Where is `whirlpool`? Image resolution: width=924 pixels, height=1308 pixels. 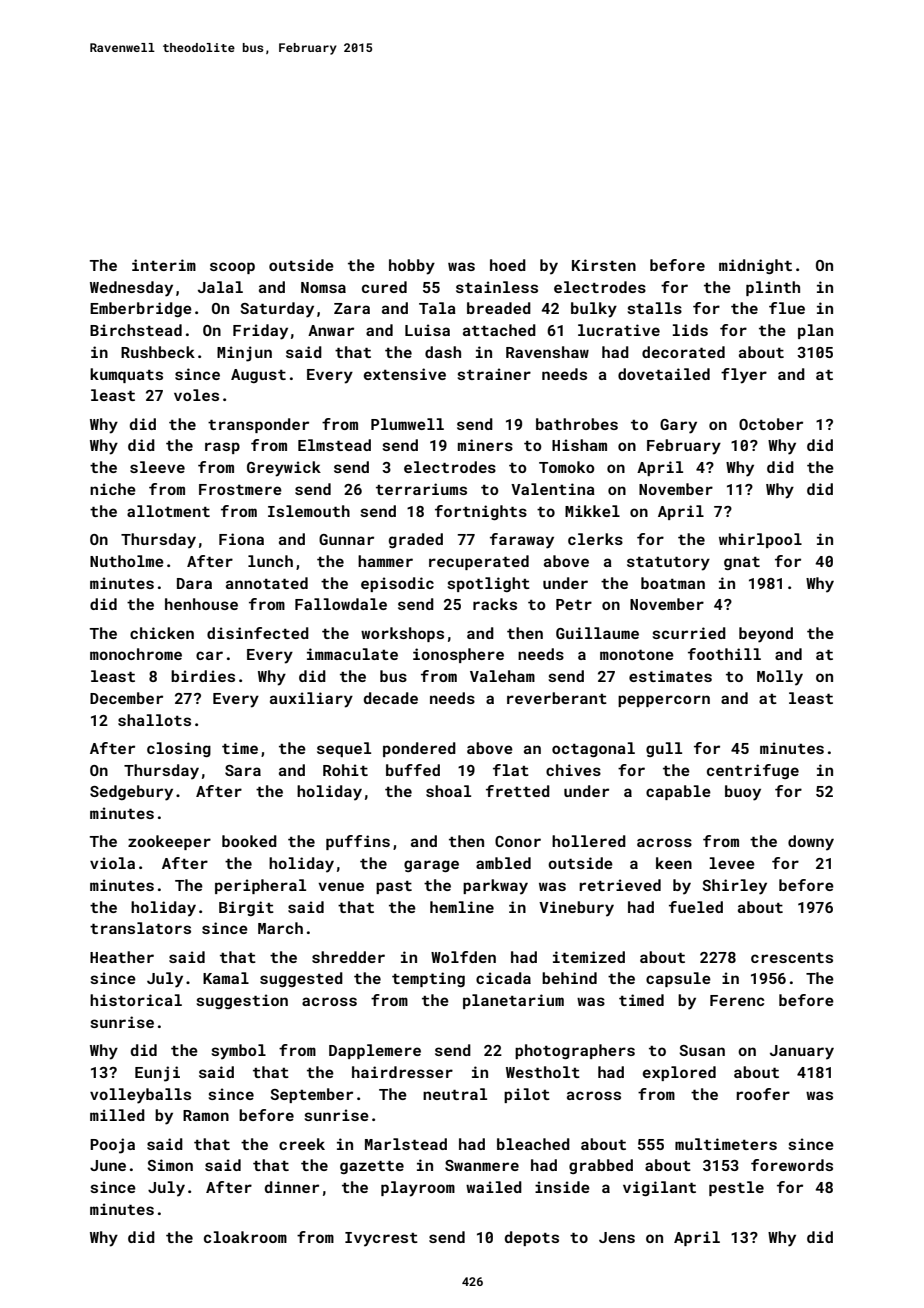 whirlpool is located at coordinates (760, 540).
